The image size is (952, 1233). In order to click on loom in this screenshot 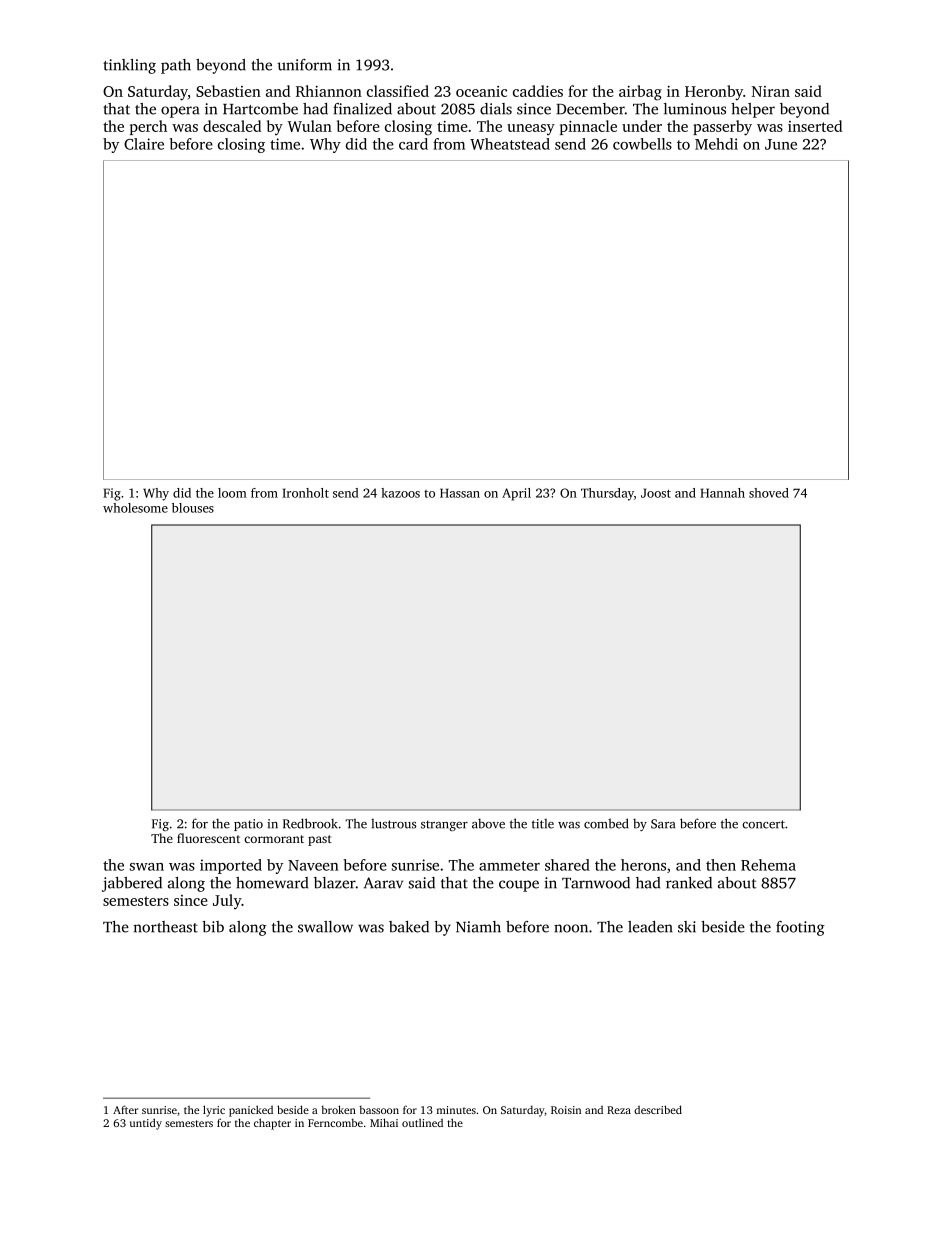, I will do `click(232, 493)`.
